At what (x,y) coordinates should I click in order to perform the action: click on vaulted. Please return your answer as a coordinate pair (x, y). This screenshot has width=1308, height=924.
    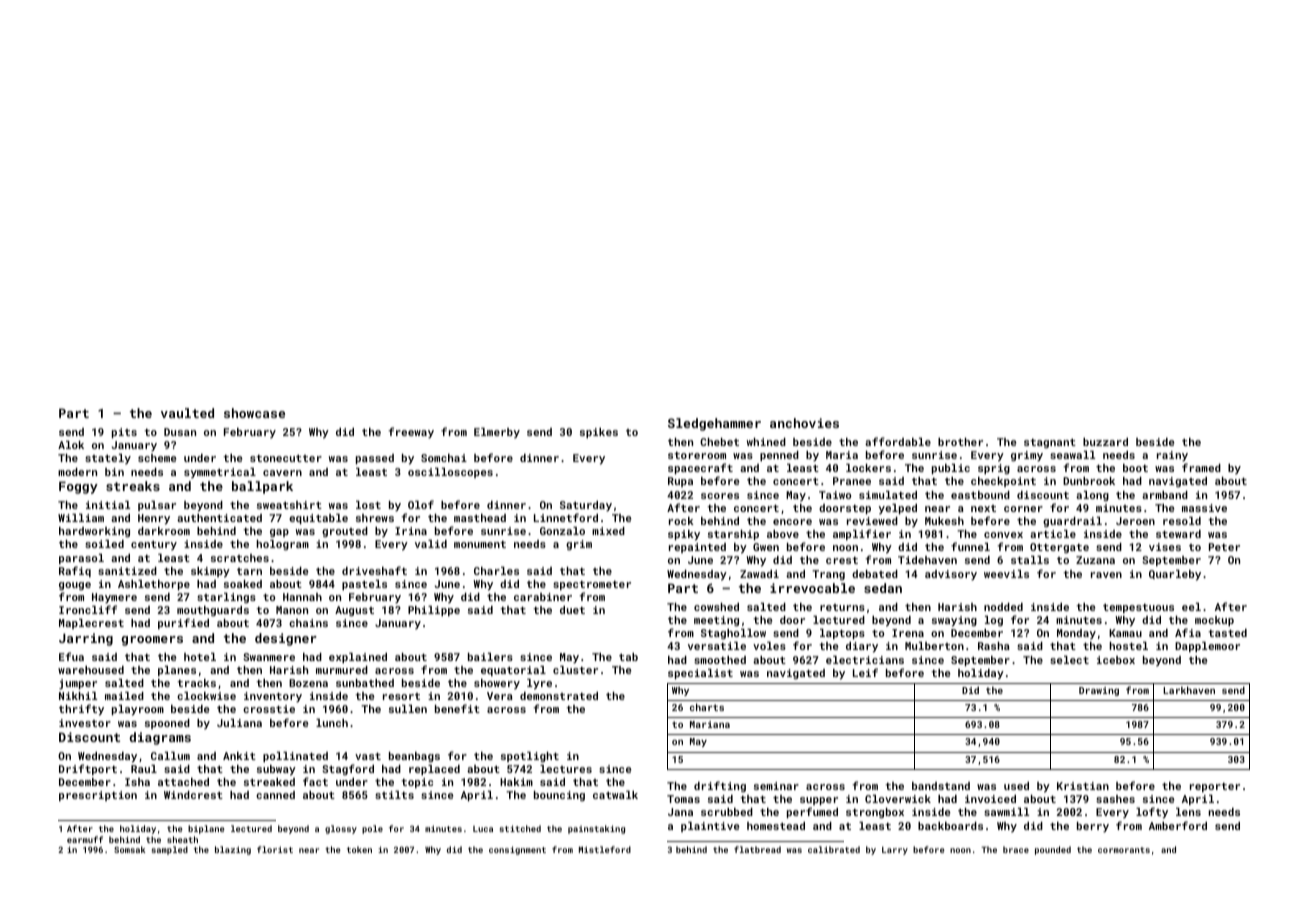
    Looking at the image, I should click on (187, 413).
